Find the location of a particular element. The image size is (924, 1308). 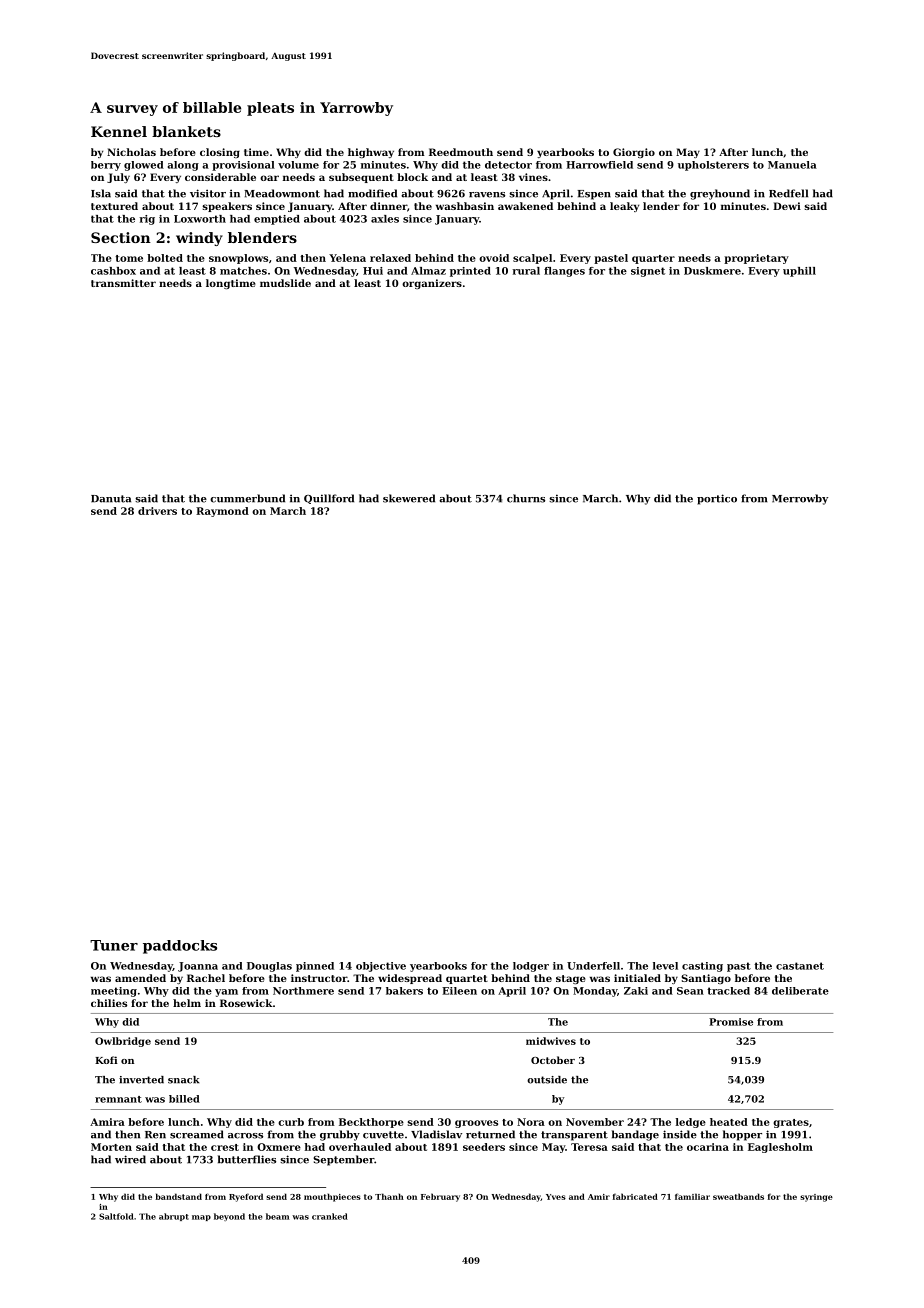

beam is located at coordinates (277, 1216).
